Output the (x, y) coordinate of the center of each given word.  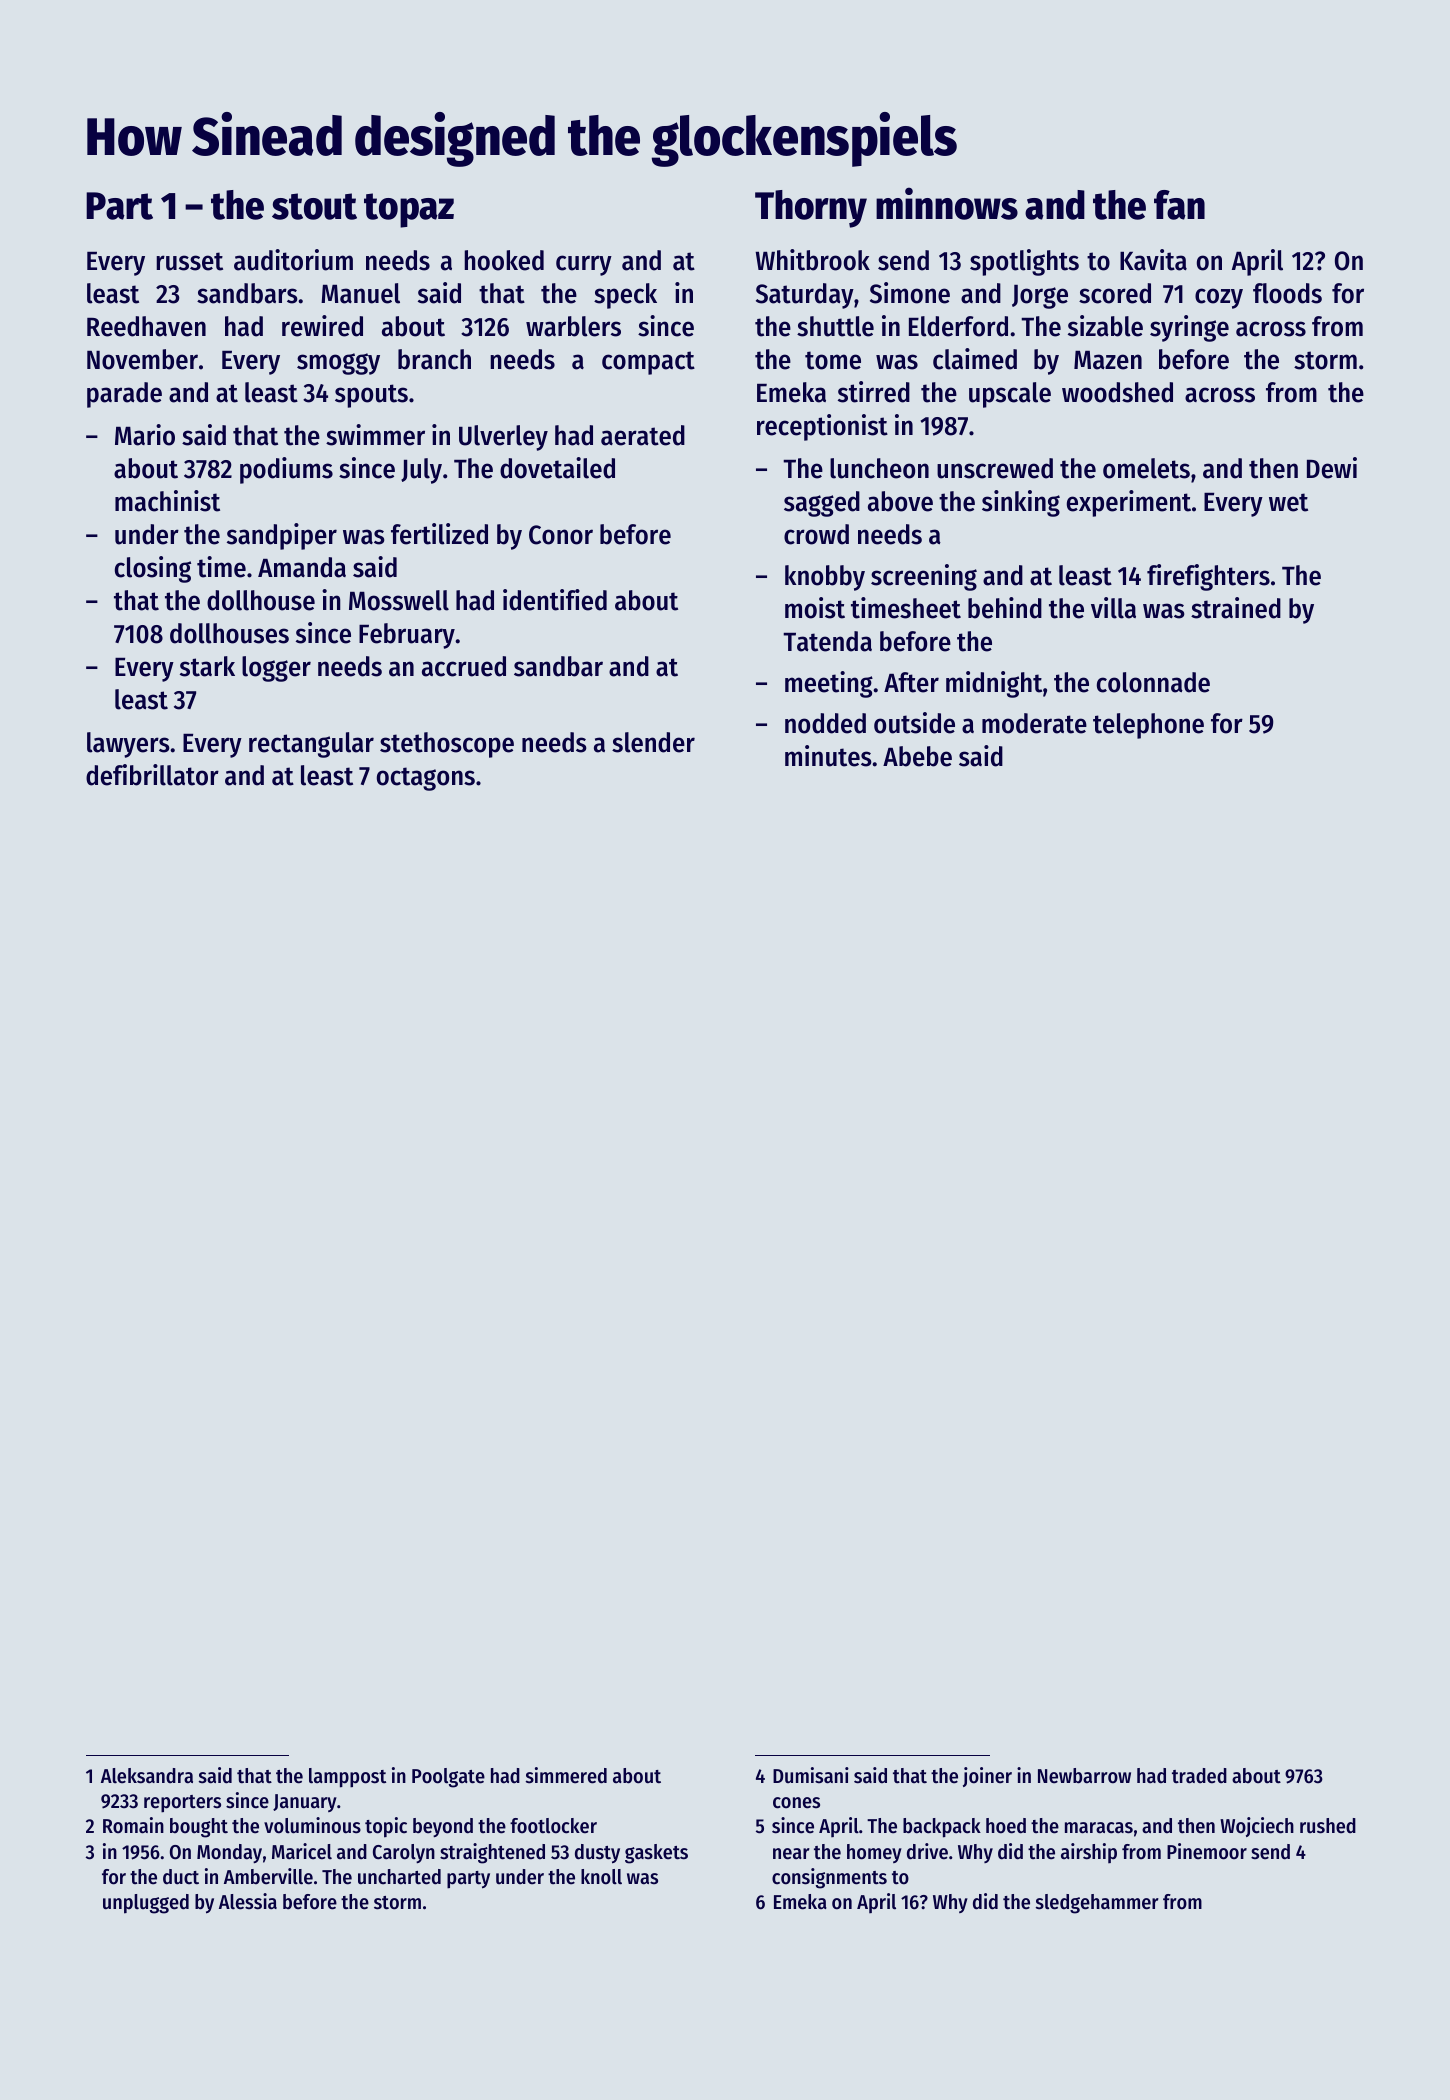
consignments (829, 1878)
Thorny (811, 209)
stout (314, 206)
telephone (1148, 726)
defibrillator (152, 775)
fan (1179, 205)
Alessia (248, 1901)
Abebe (917, 756)
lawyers (128, 745)
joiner (987, 1777)
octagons (426, 779)
